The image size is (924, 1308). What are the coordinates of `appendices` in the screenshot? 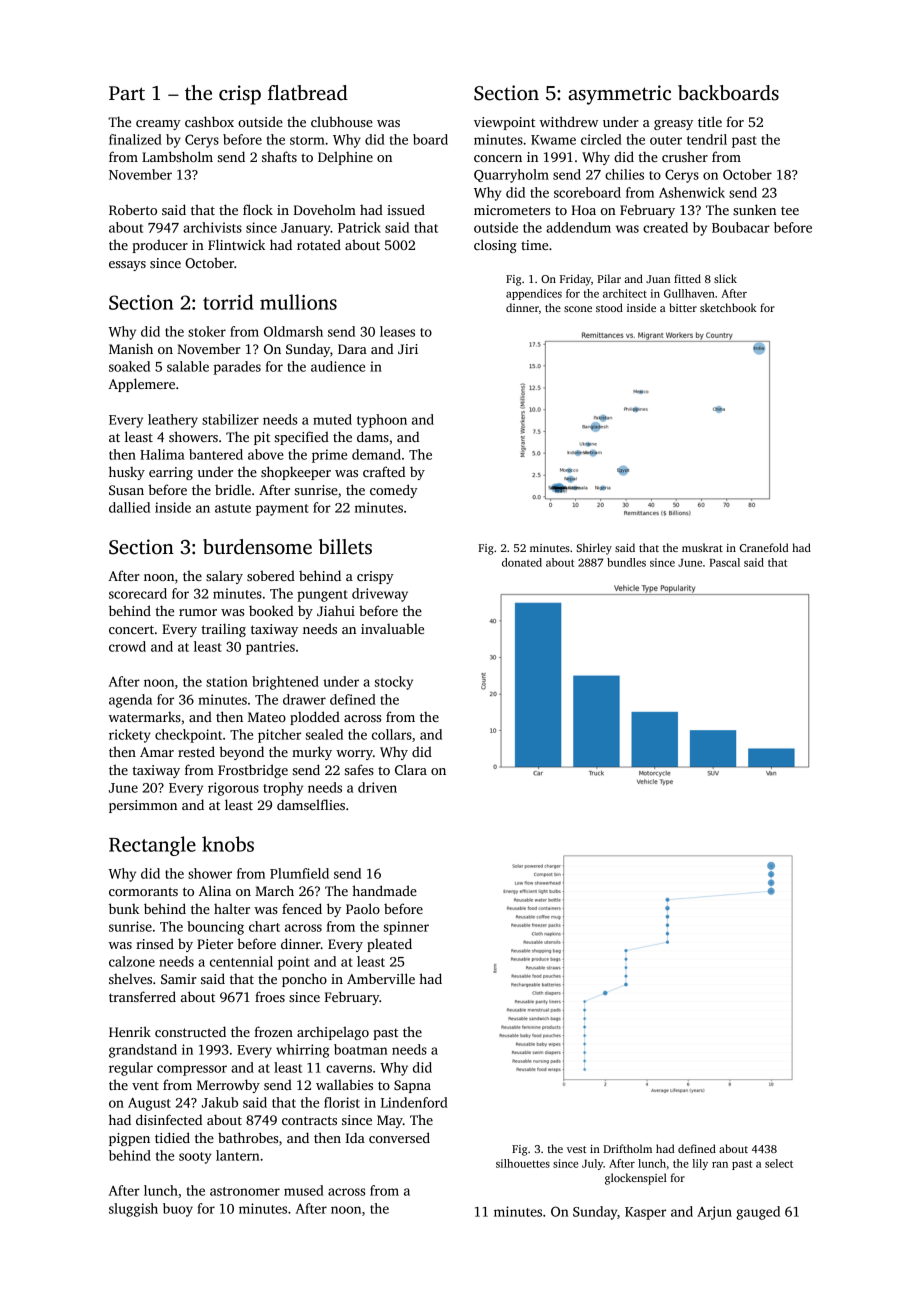 It's located at (534, 294).
